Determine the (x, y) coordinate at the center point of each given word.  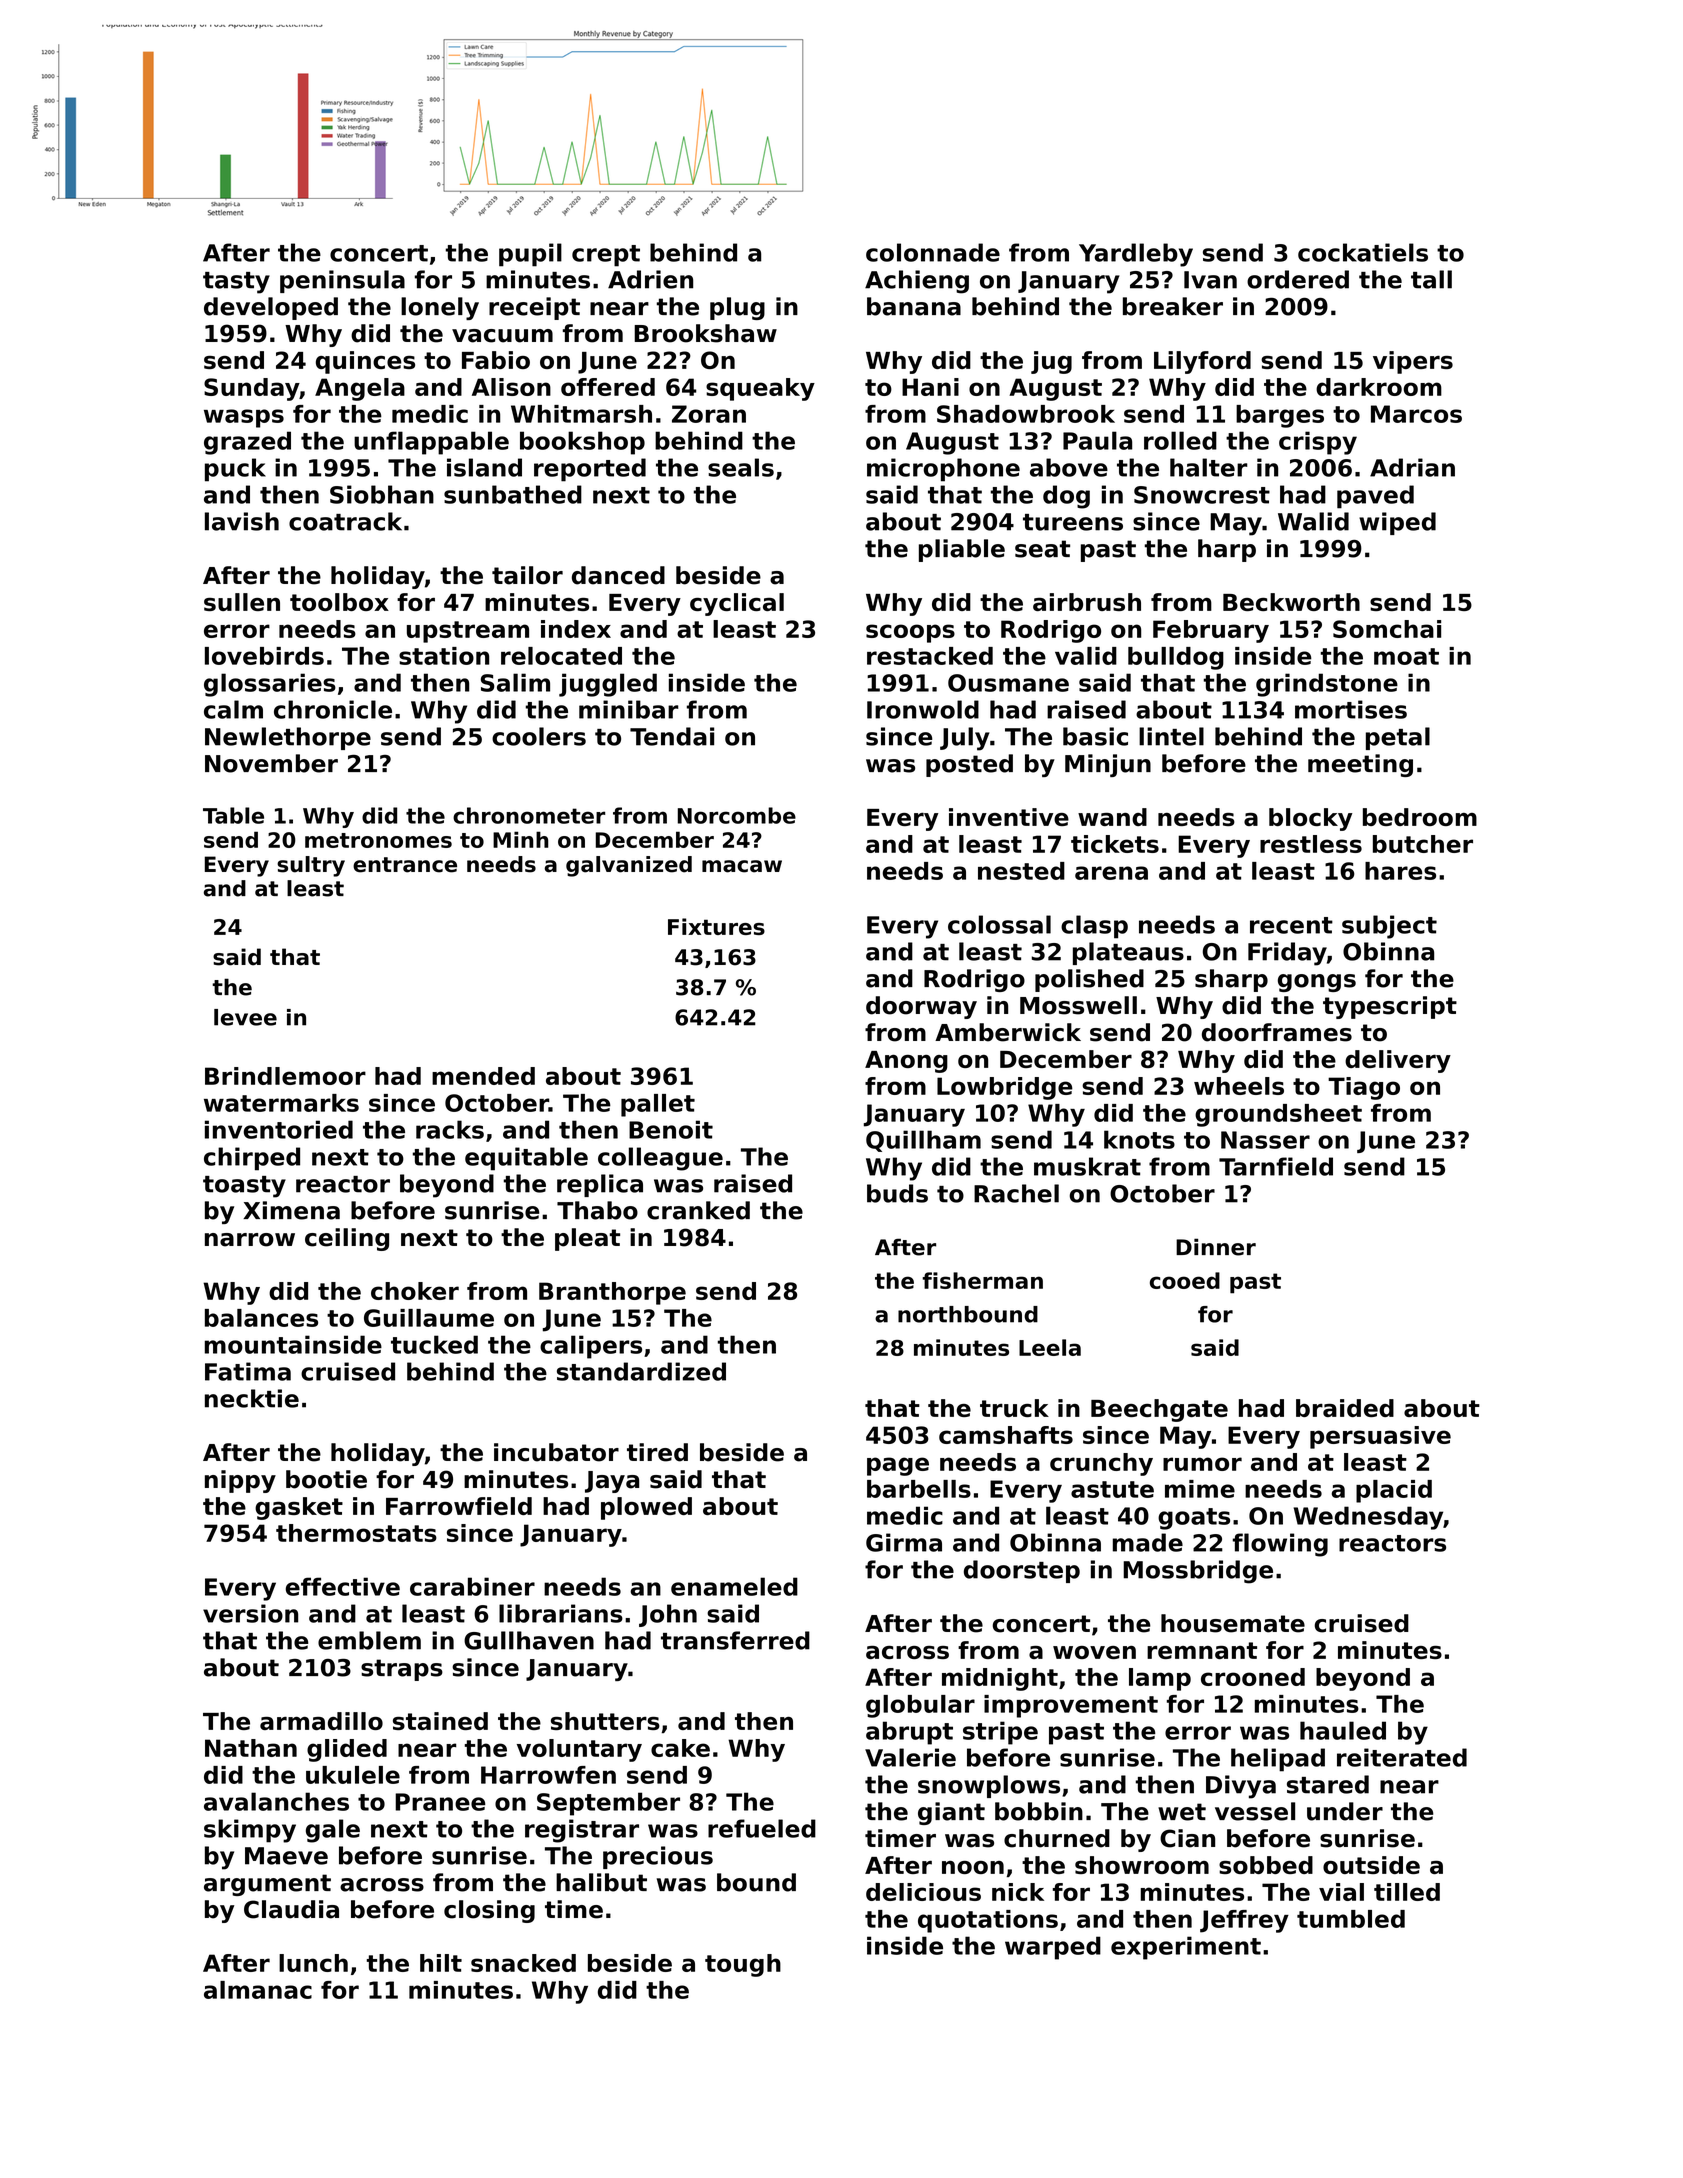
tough (743, 1965)
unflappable (431, 443)
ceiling (347, 1239)
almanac (258, 1990)
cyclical (737, 604)
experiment (1186, 1948)
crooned (1253, 1677)
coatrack (345, 521)
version (250, 1613)
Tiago (1364, 1088)
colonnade (933, 252)
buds (897, 1193)
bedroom (1420, 817)
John (668, 1615)
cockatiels (1363, 252)
